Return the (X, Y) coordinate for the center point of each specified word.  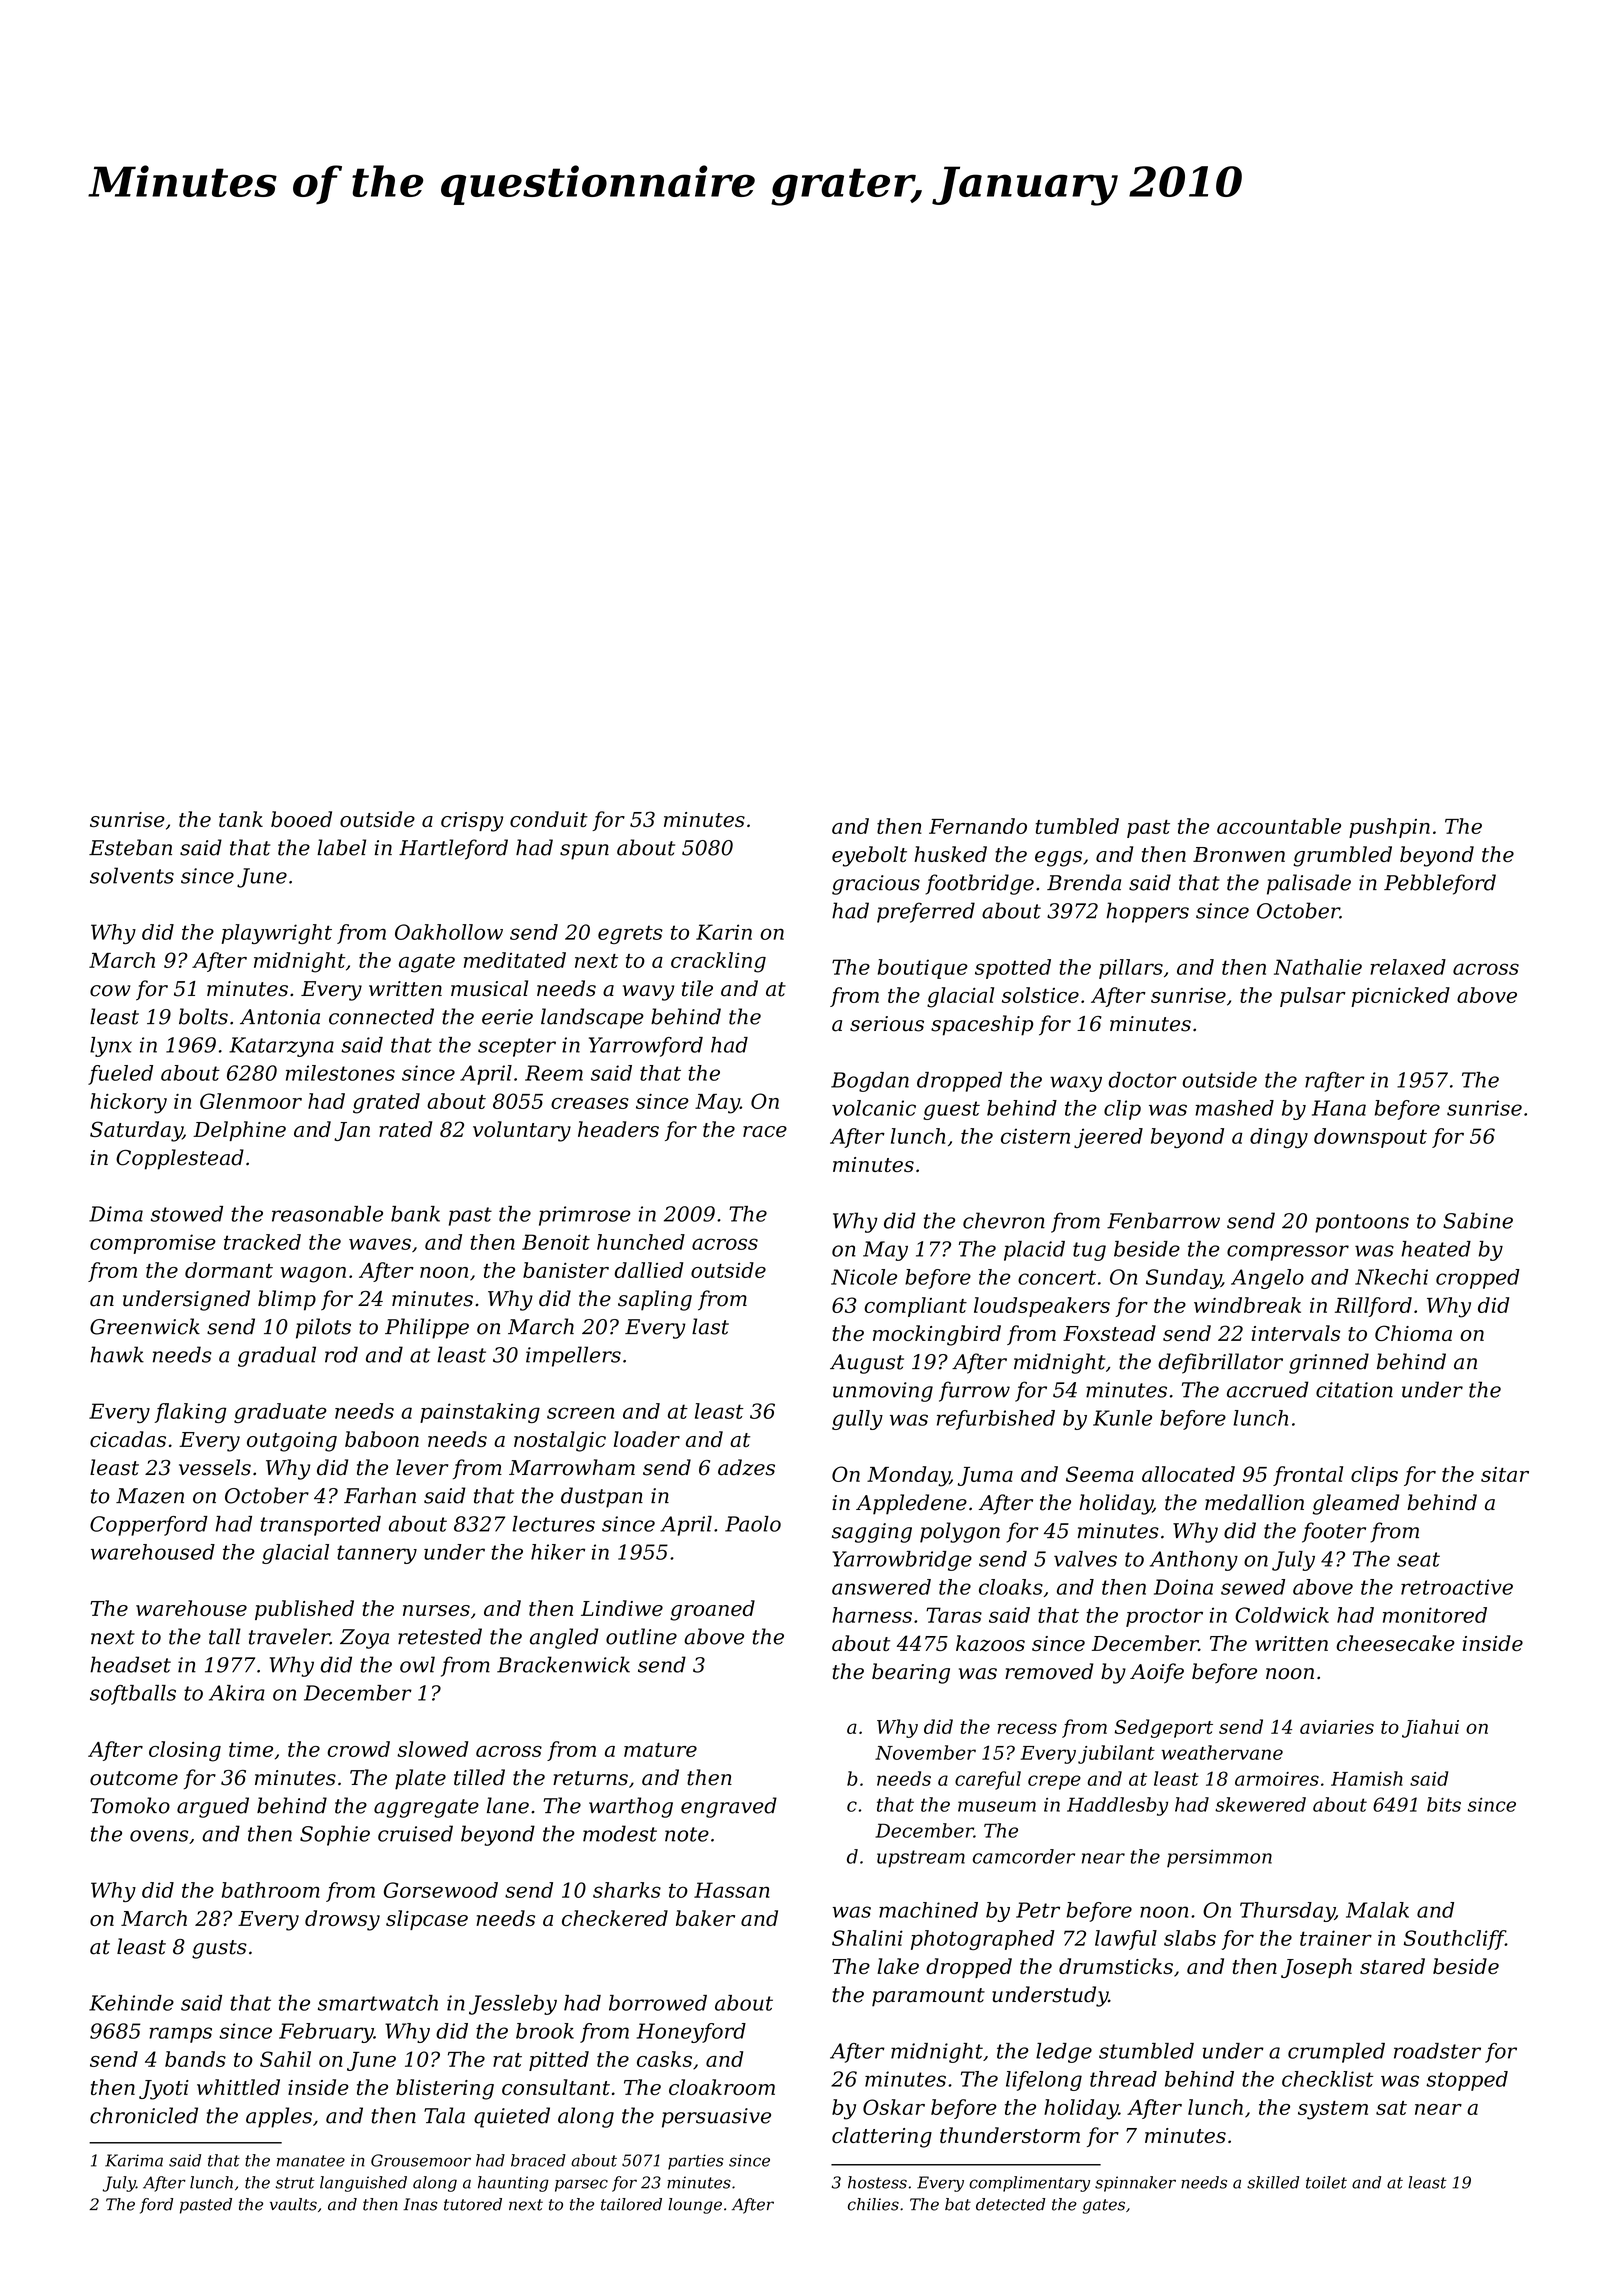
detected (1010, 2204)
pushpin (1389, 828)
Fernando (978, 826)
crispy (472, 822)
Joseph (1316, 1968)
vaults (293, 2204)
